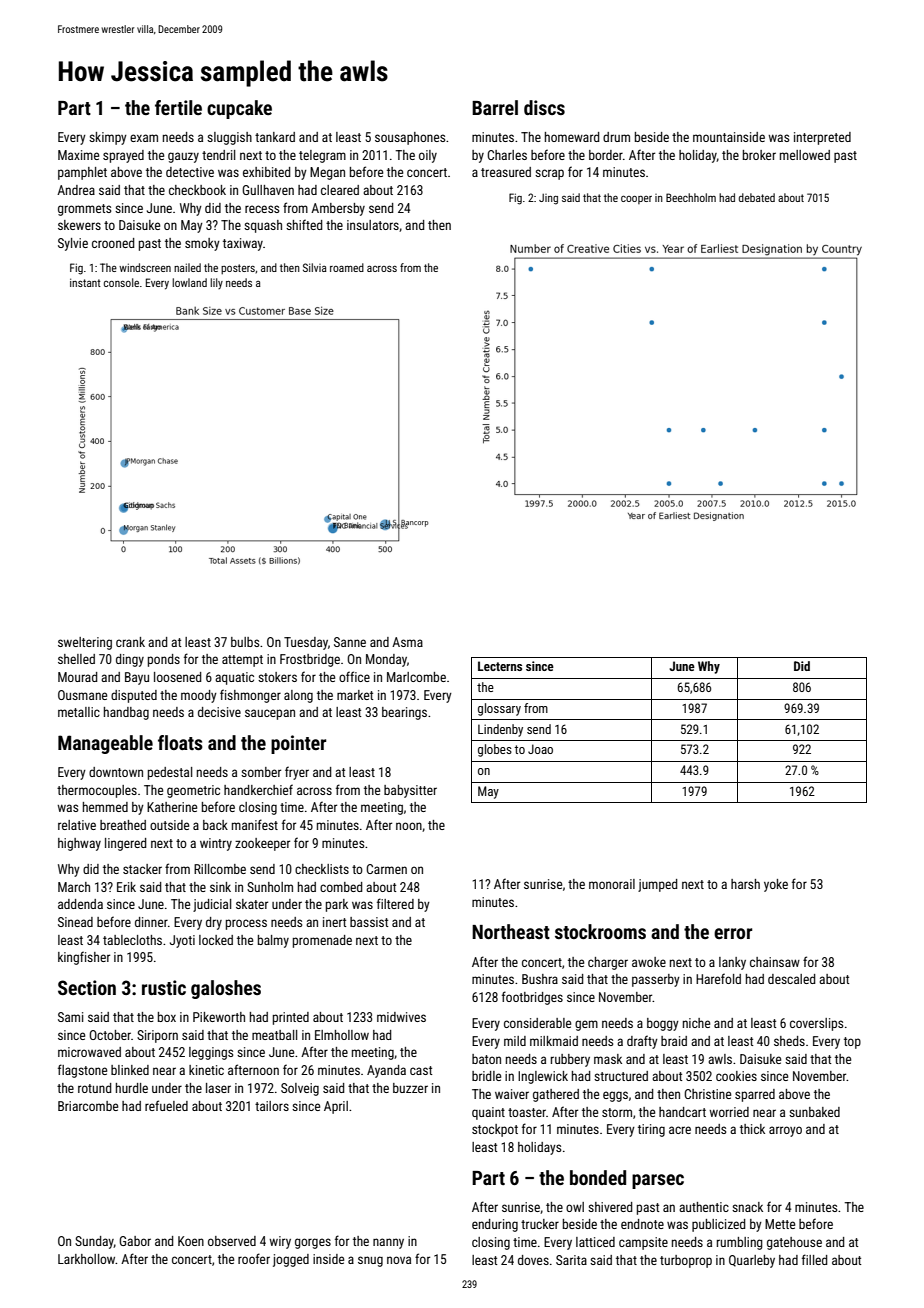 Image resolution: width=924 pixels, height=1308 pixels. I want to click on roamed, so click(347, 267).
